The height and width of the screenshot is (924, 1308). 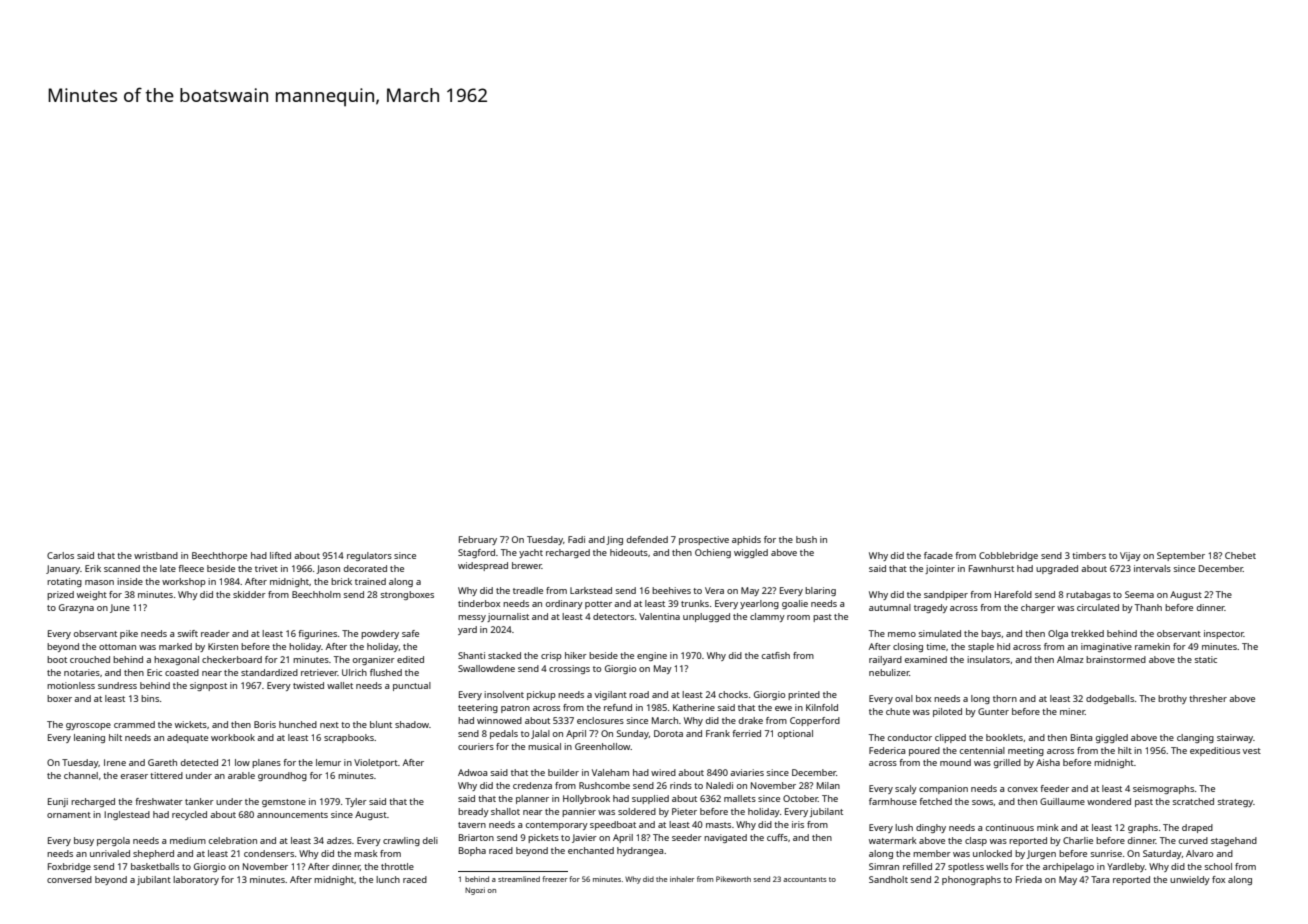 What do you see at coordinates (69, 867) in the screenshot?
I see `Foxbridge` at bounding box center [69, 867].
